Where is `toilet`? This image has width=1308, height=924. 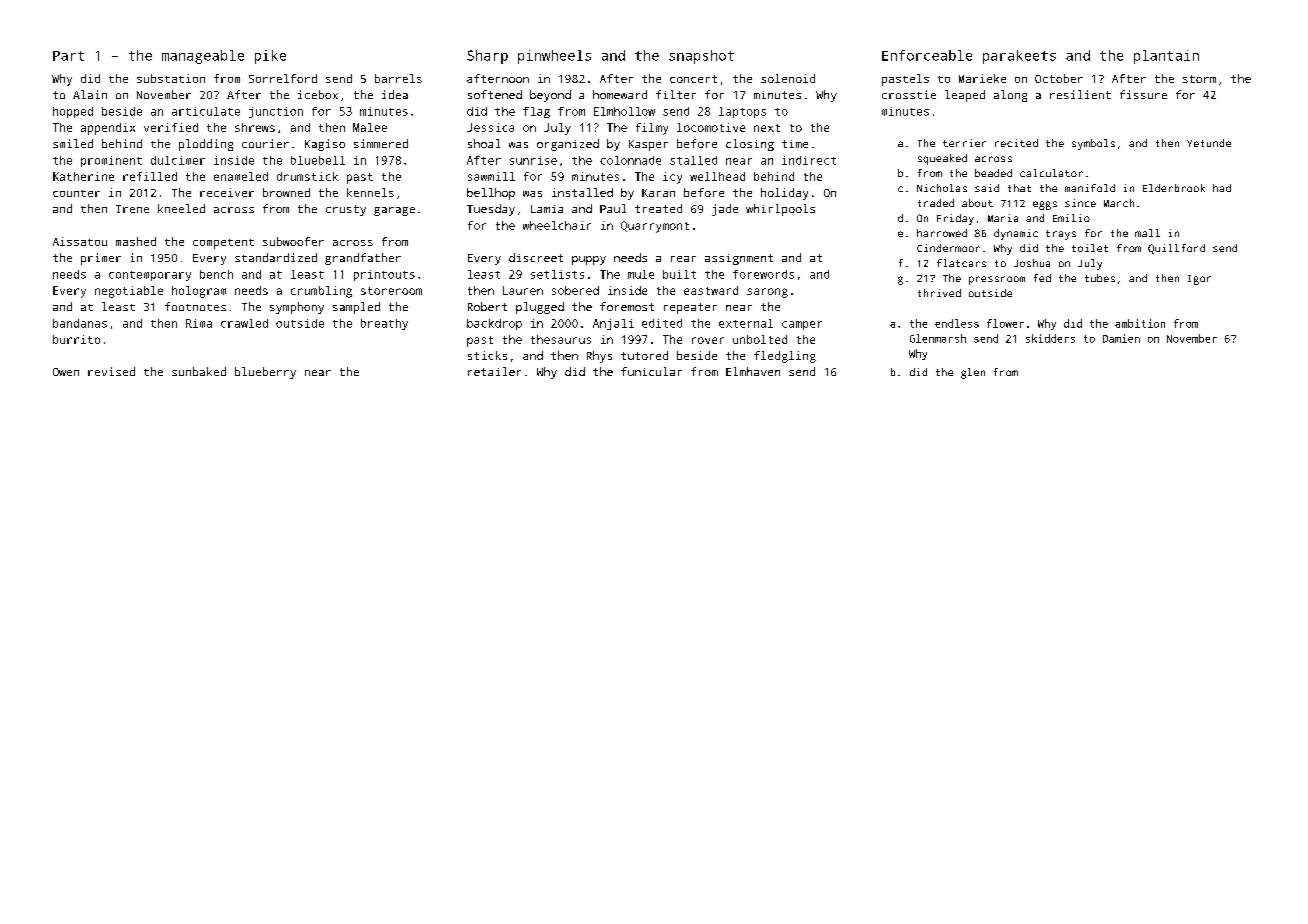 toilet is located at coordinates (1090, 248).
